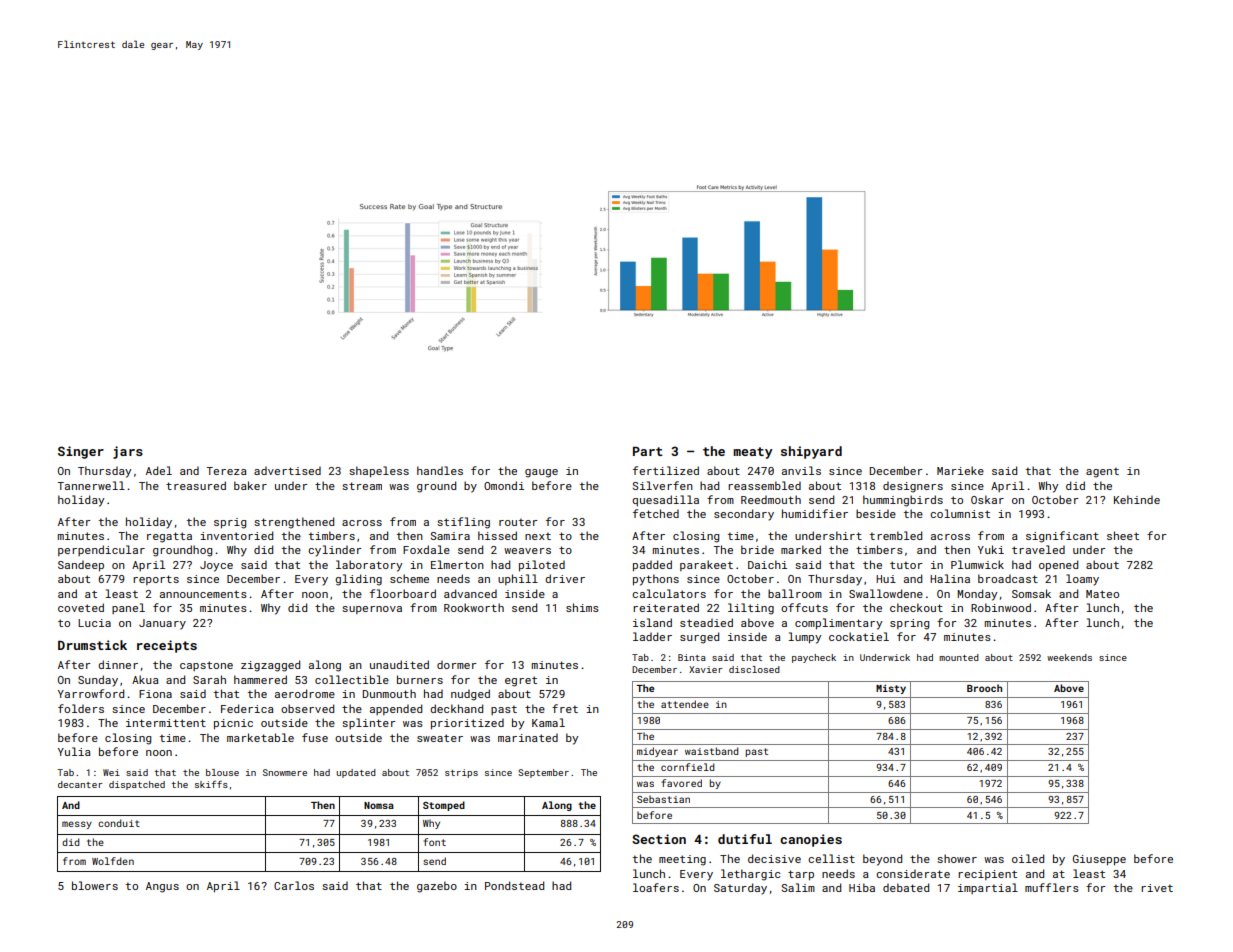 The width and height of the screenshot is (1233, 952). Describe the element at coordinates (80, 784) in the screenshot. I see `decanter` at that location.
